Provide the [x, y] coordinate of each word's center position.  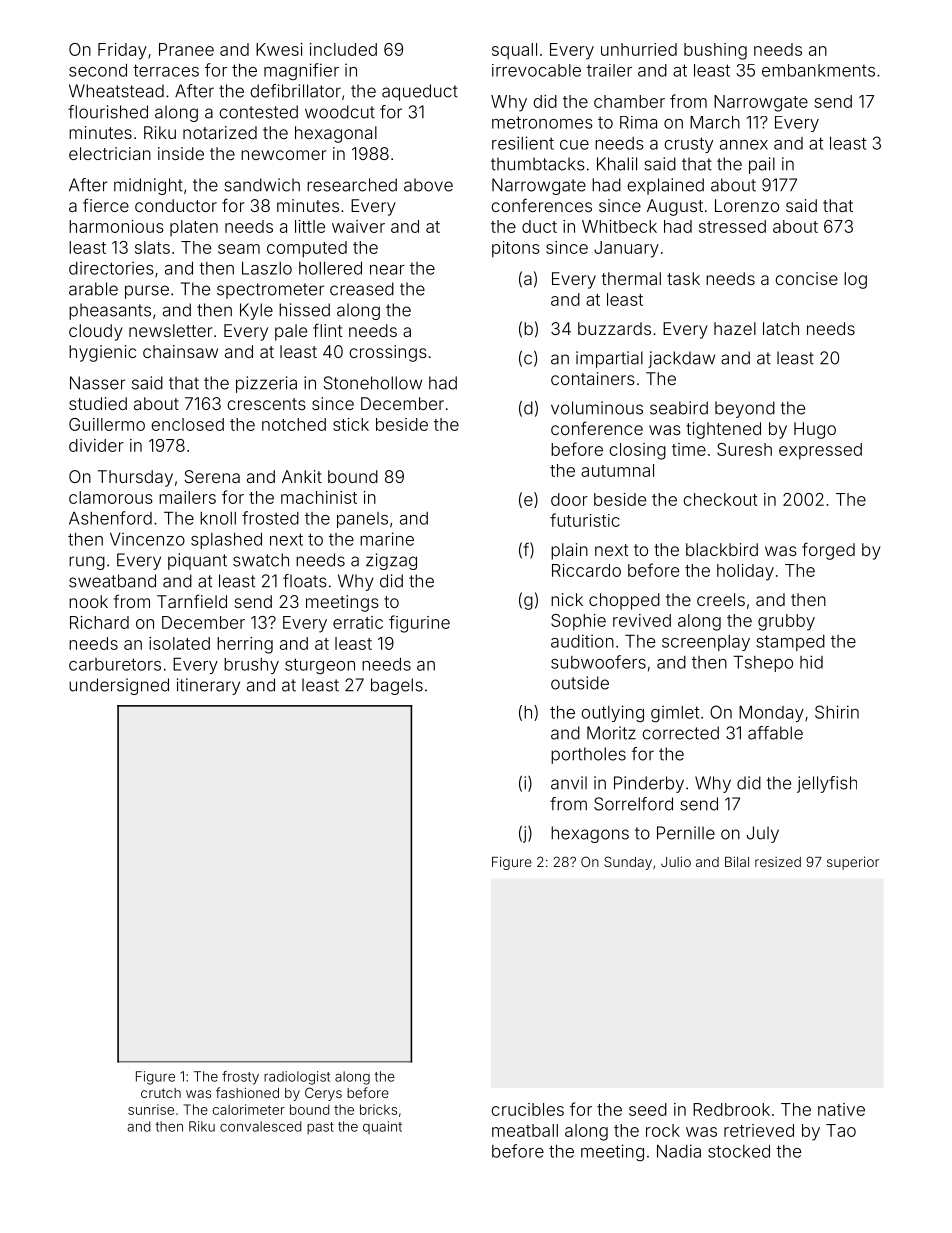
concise [806, 278]
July [763, 834]
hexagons [590, 834]
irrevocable [536, 70]
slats [152, 247]
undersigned [119, 686]
